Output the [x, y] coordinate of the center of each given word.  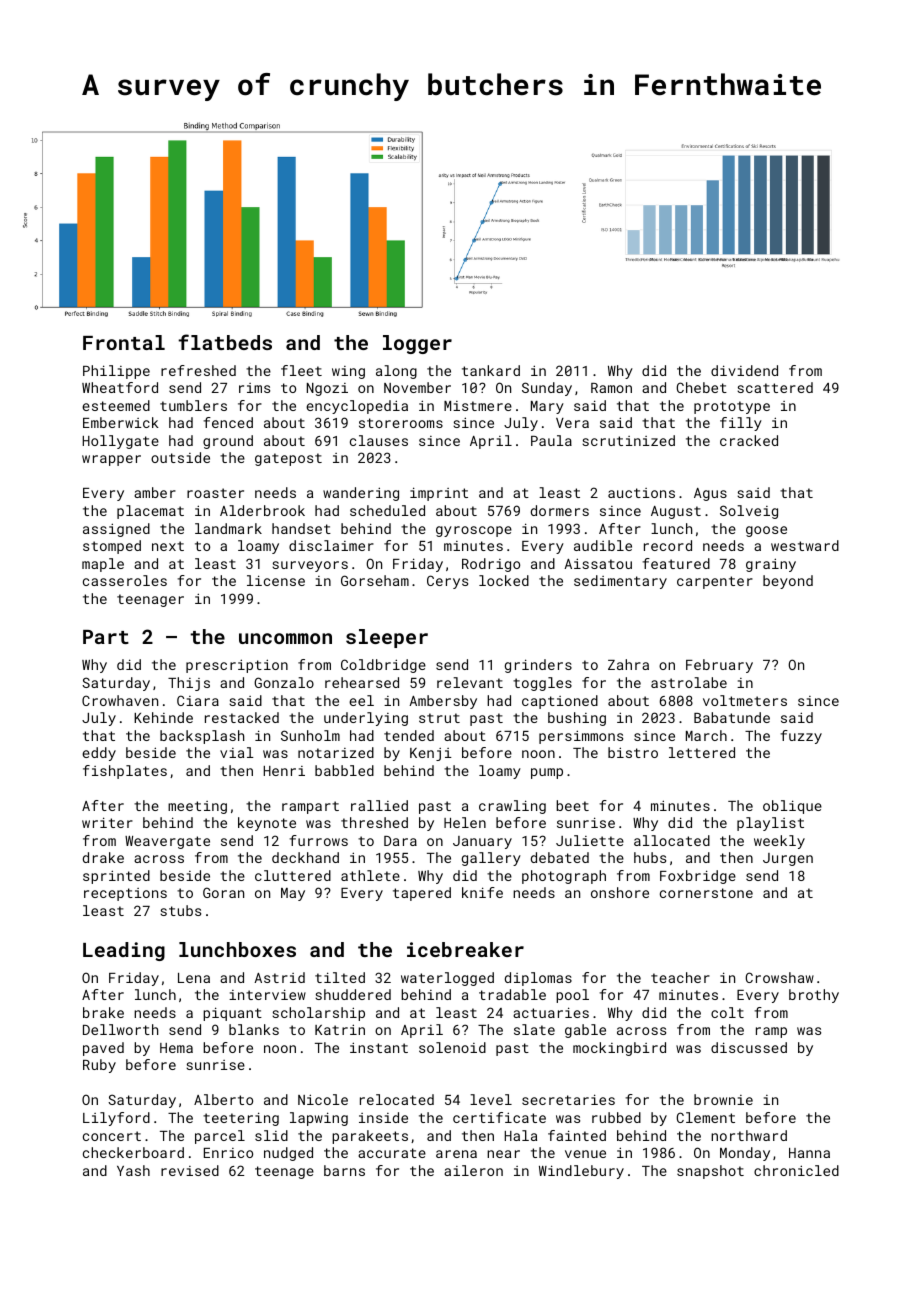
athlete [370, 875]
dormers [560, 510]
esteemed [116, 405]
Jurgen [788, 859]
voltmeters [745, 700]
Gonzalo [284, 682]
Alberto [223, 1099]
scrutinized [628, 440]
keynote [267, 824]
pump [547, 773]
